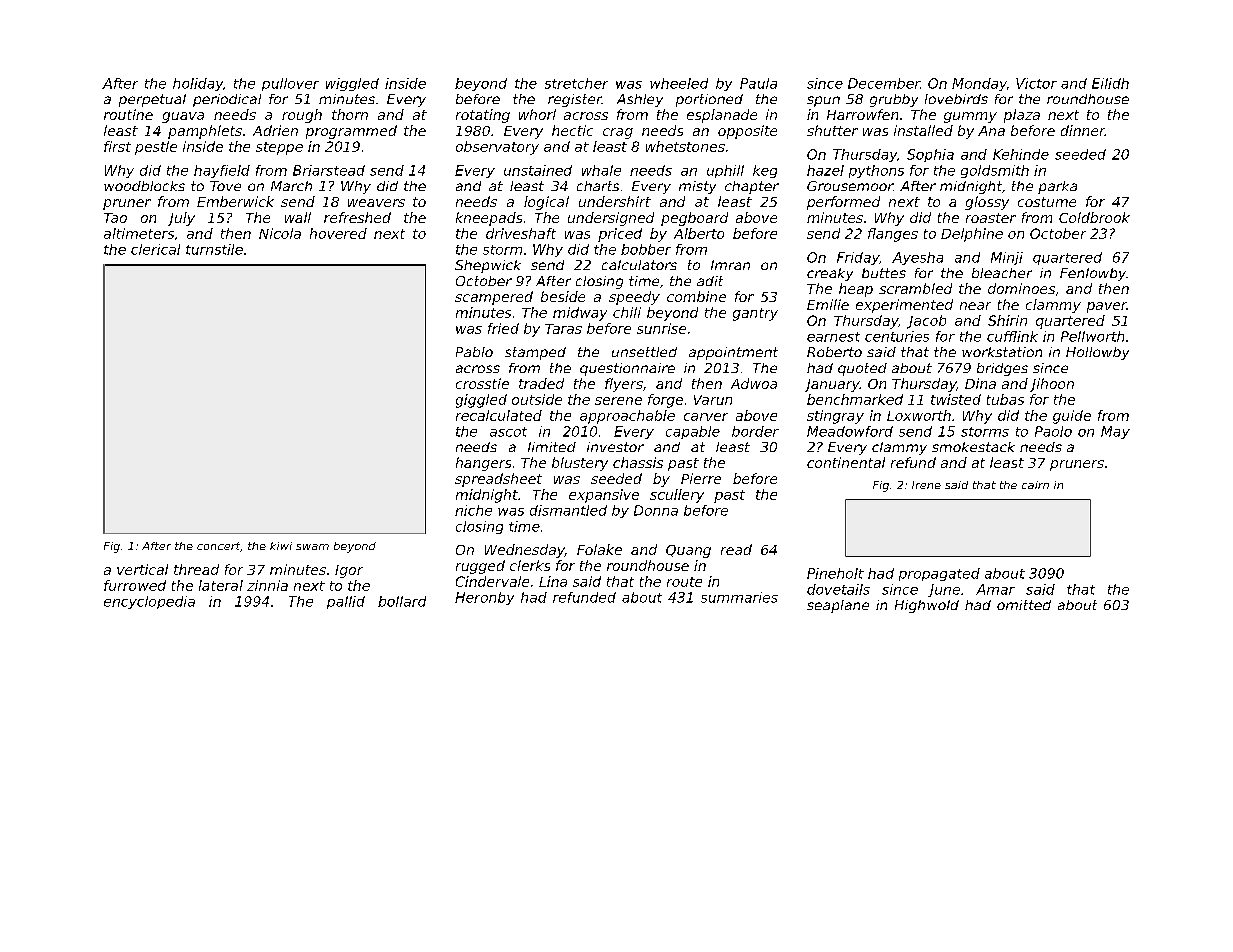 This screenshot has width=1233, height=952. Describe the element at coordinates (483, 116) in the screenshot. I see `rotating` at that location.
